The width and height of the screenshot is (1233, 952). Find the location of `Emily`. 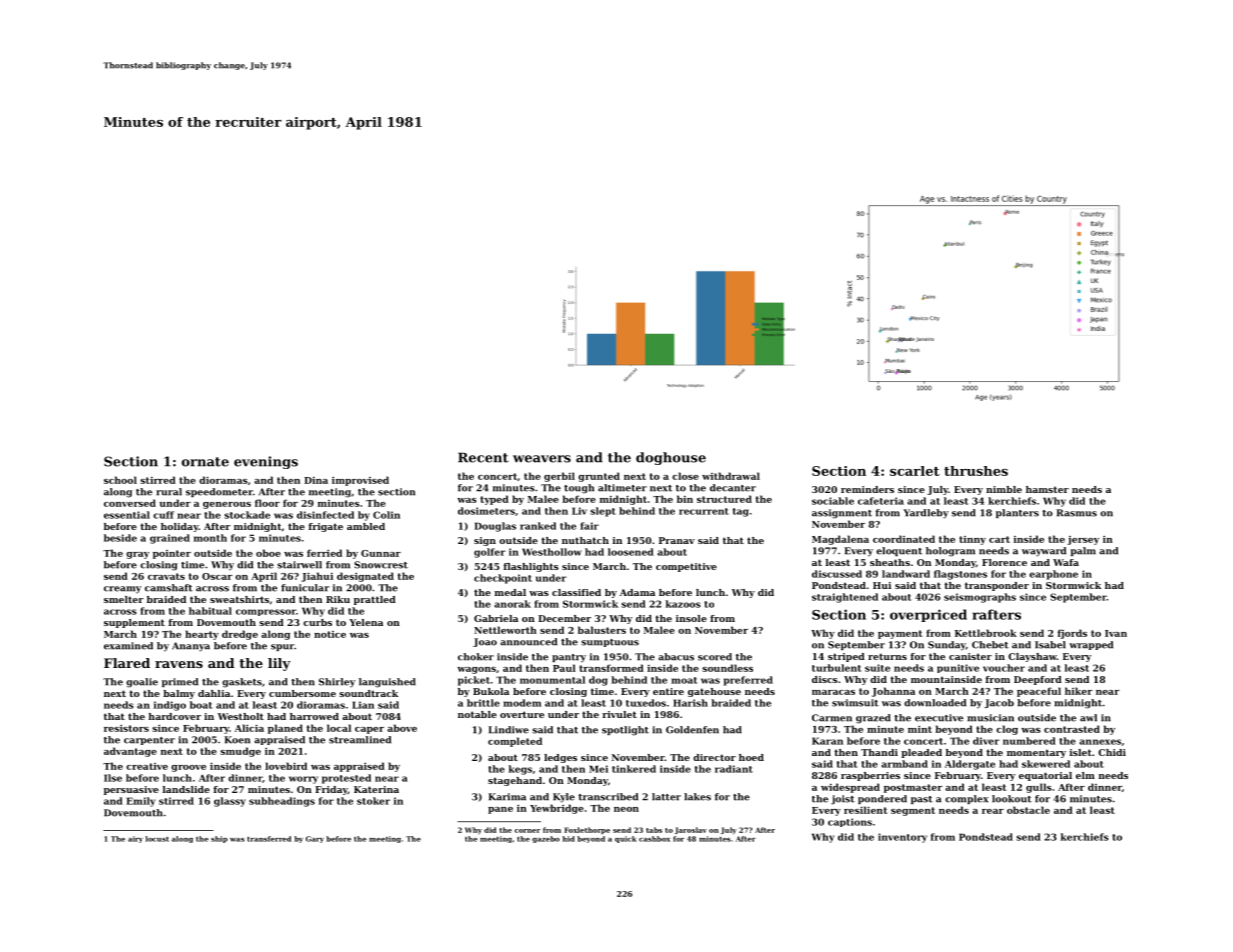

Emily is located at coordinates (140, 802).
